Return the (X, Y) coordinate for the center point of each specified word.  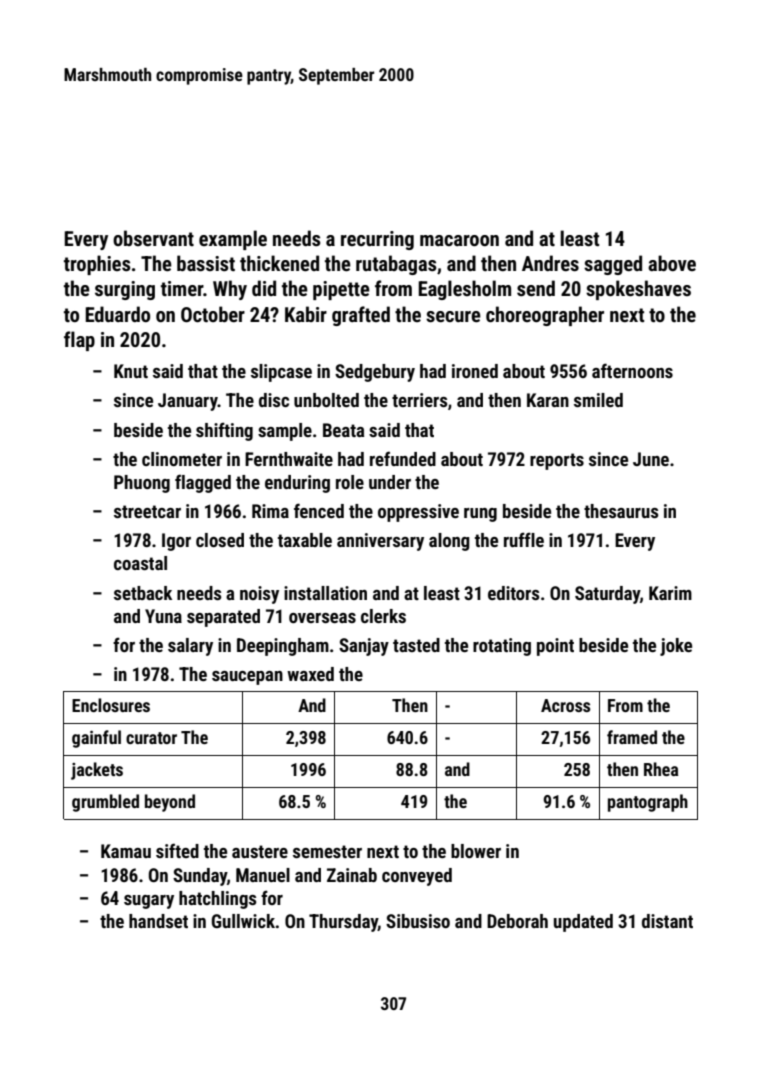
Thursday (343, 923)
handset (158, 921)
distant (667, 921)
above (672, 263)
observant (153, 238)
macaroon (459, 240)
